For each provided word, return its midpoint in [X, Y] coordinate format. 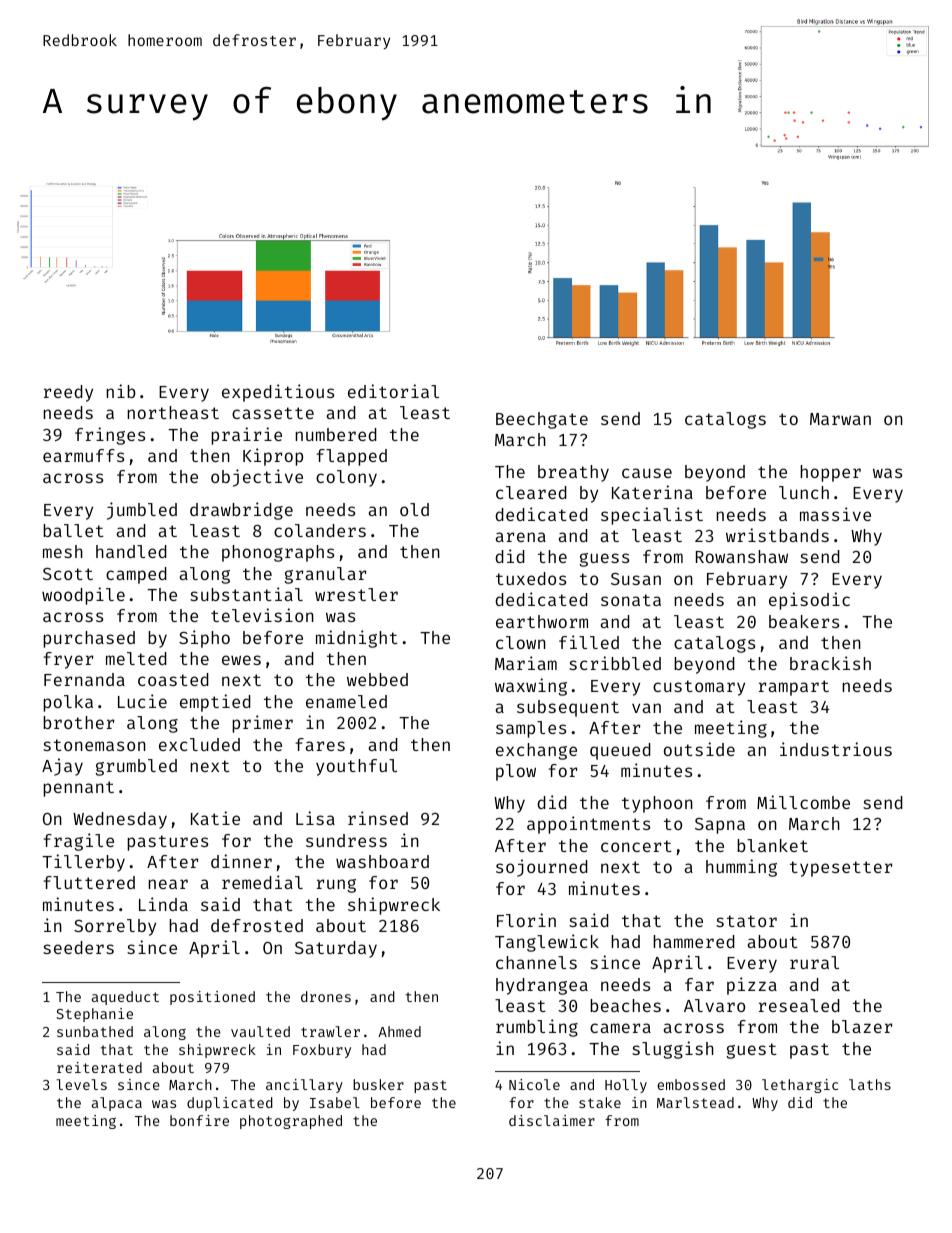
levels [81, 1084]
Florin [526, 920]
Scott [68, 574]
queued [620, 751]
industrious [836, 749]
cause [647, 473]
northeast [173, 412]
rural [814, 962]
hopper [830, 473]
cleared [531, 492]
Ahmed [399, 1031]
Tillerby [83, 863]
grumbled [136, 767]
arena [520, 537]
